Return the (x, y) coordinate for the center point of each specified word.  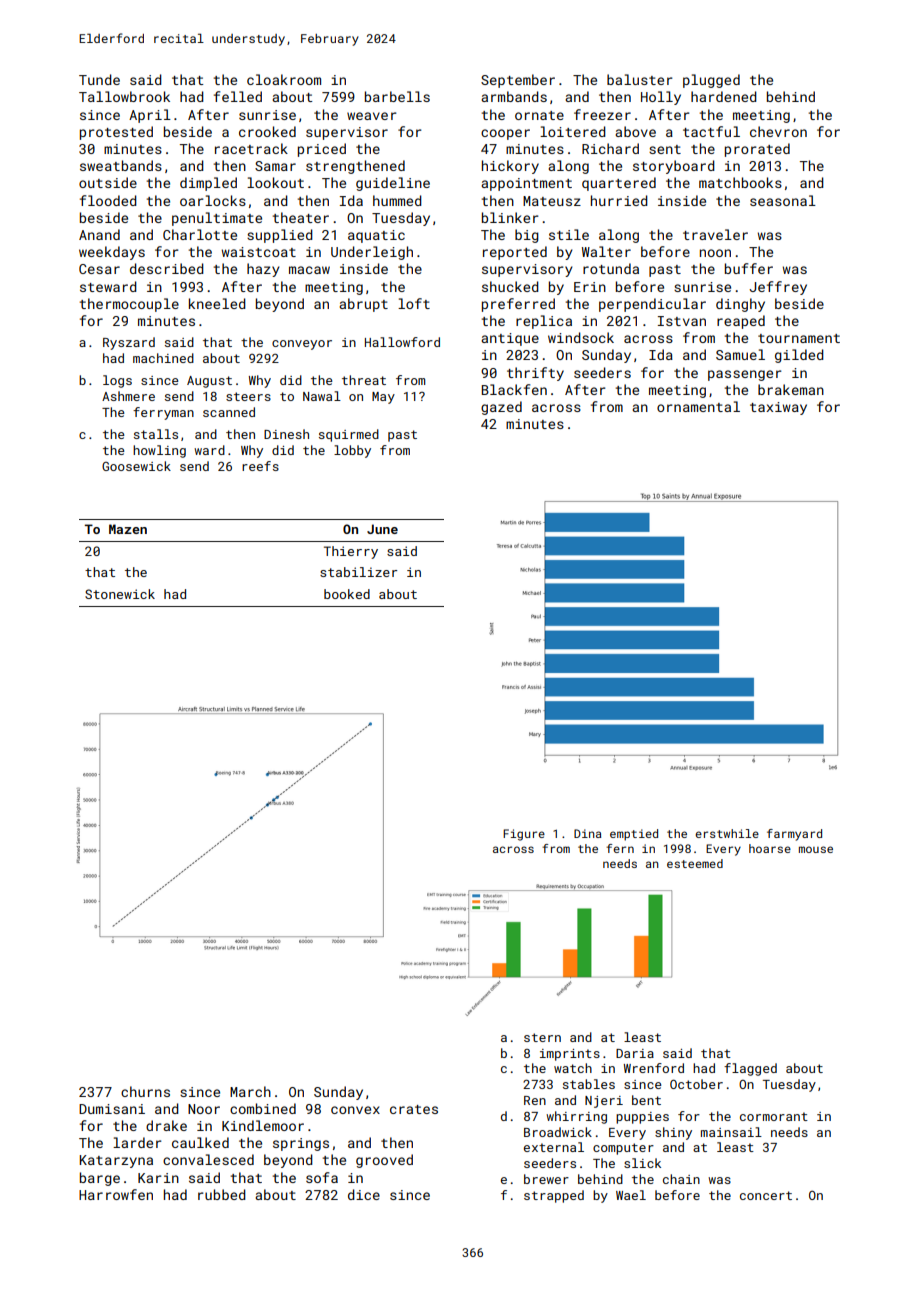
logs (117, 381)
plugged (711, 81)
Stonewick (120, 594)
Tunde (99, 79)
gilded (799, 356)
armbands (514, 96)
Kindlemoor (263, 1125)
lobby (352, 451)
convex (355, 1110)
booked (347, 594)
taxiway (778, 408)
